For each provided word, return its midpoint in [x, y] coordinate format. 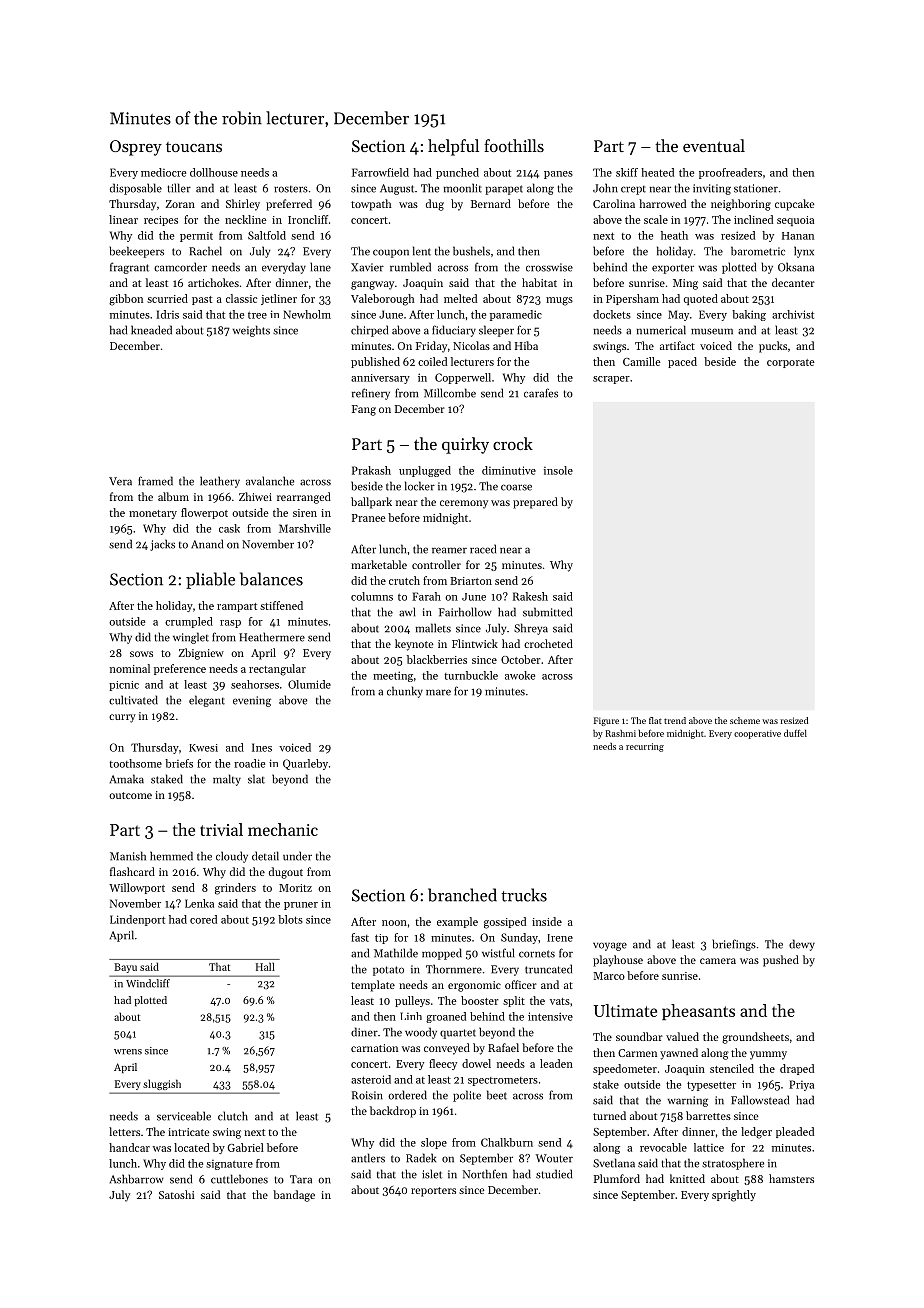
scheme [745, 720]
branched [462, 895]
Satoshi [176, 1194]
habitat [539, 282]
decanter [793, 282]
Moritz [295, 888]
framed [155, 481]
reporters [433, 1192]
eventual [714, 145]
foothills [514, 145]
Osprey [136, 148]
